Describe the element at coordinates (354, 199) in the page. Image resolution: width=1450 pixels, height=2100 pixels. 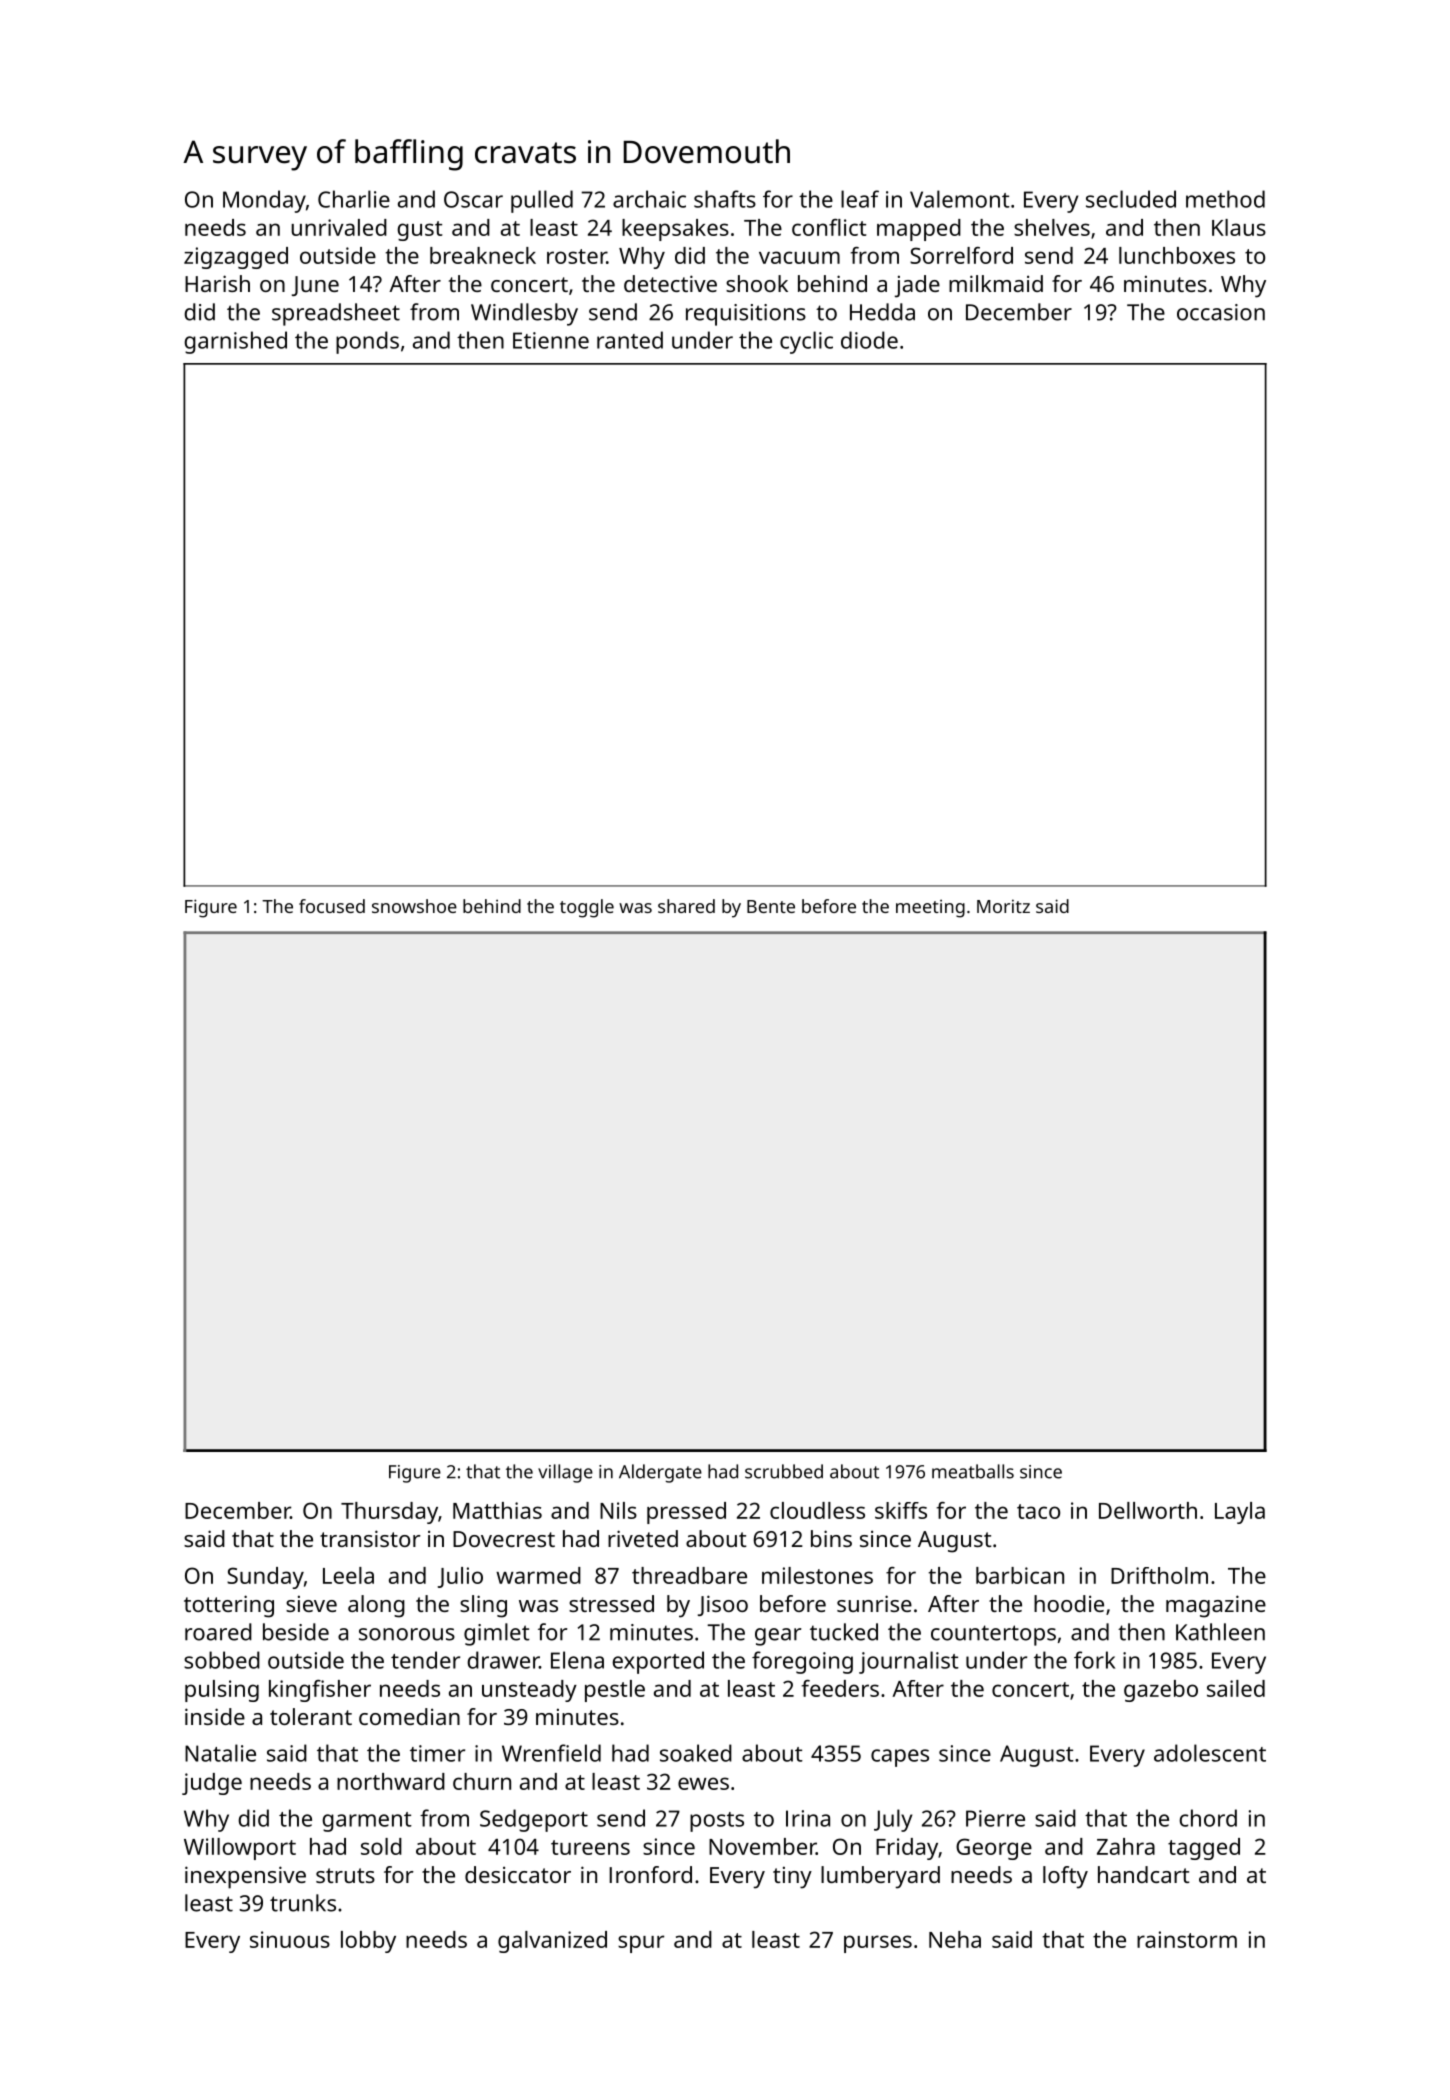
I see `Charlie` at that location.
